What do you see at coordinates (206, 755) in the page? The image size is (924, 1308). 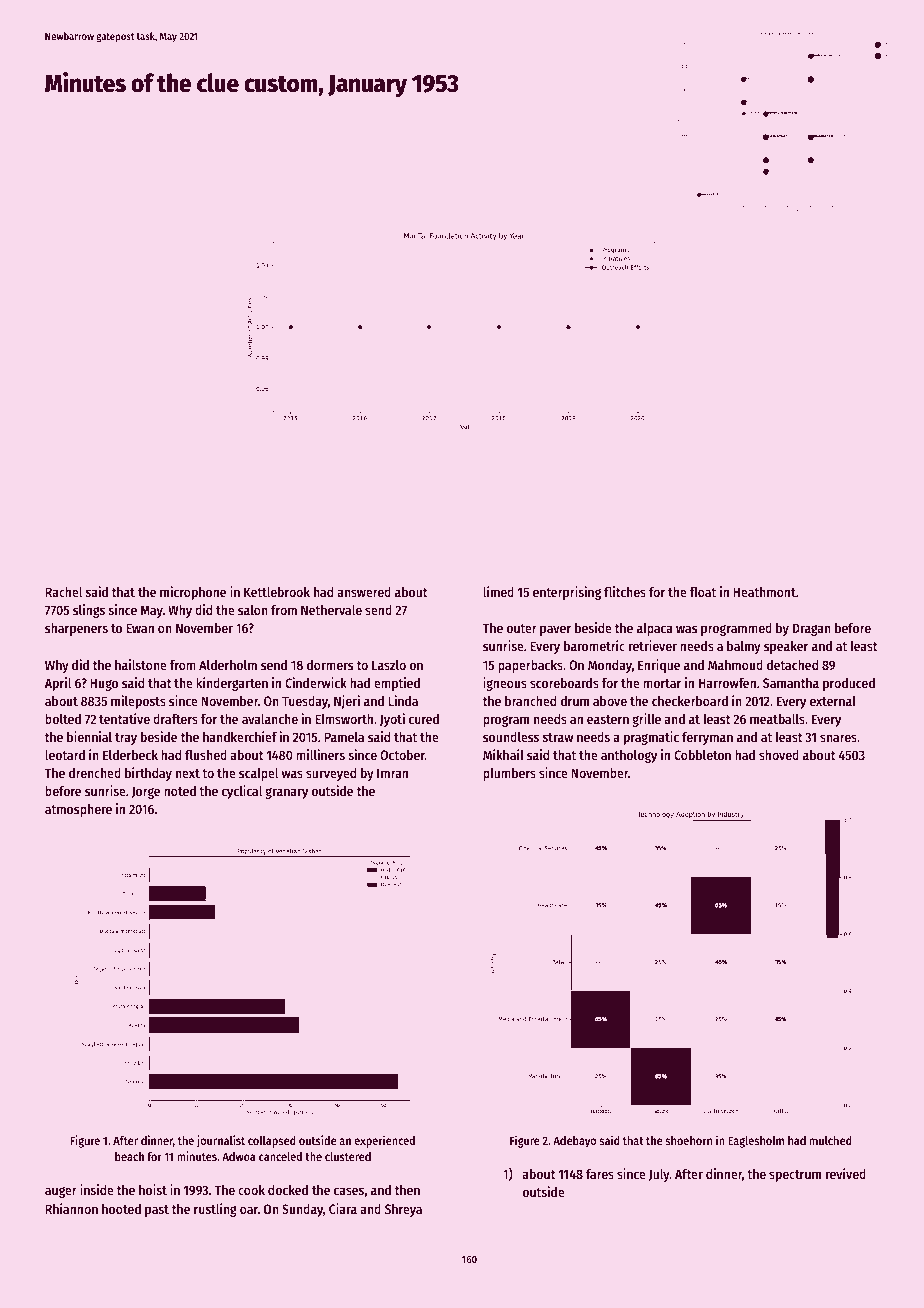 I see `flushed` at bounding box center [206, 755].
